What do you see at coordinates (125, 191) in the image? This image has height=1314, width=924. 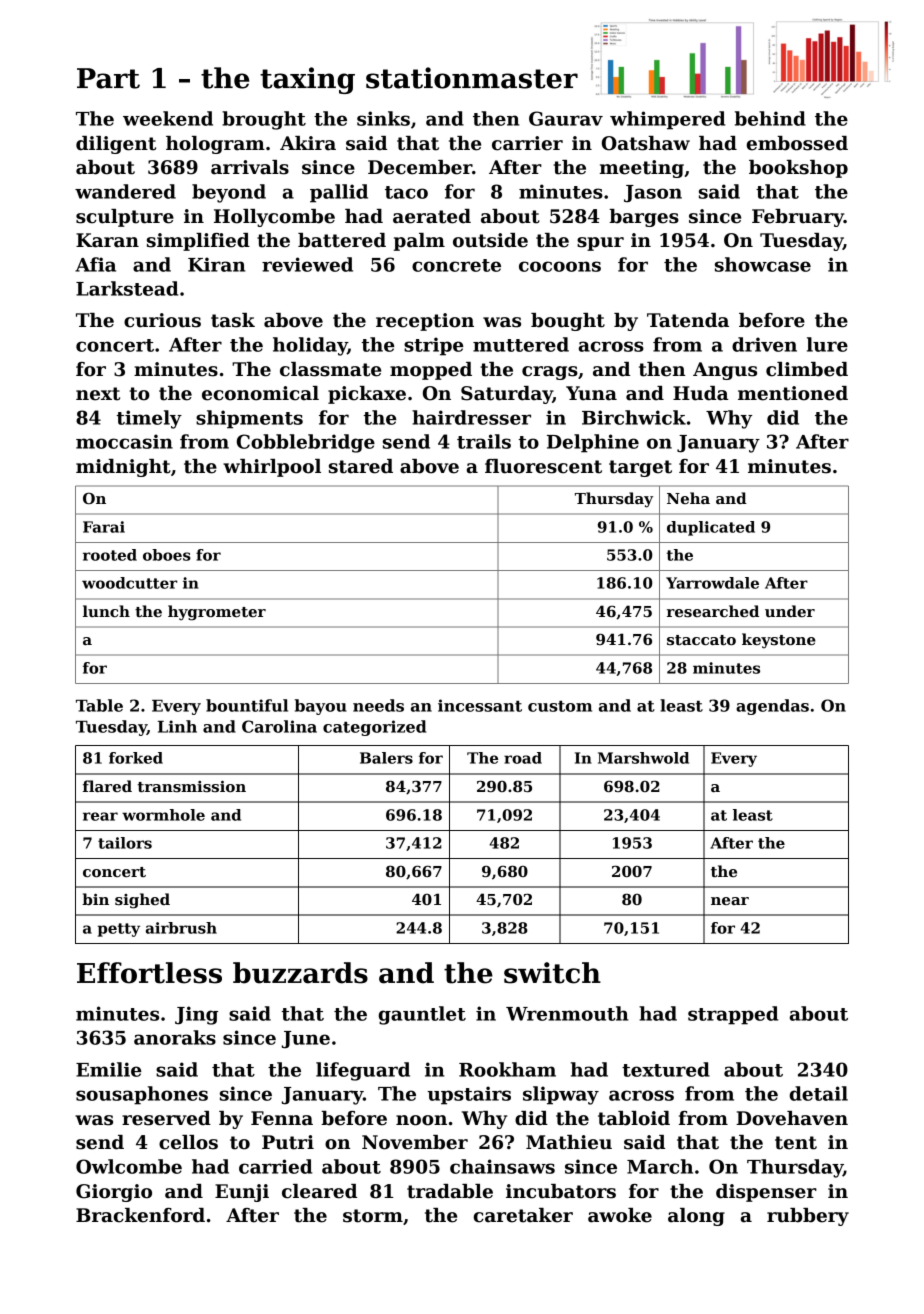 I see `wandered` at bounding box center [125, 191].
